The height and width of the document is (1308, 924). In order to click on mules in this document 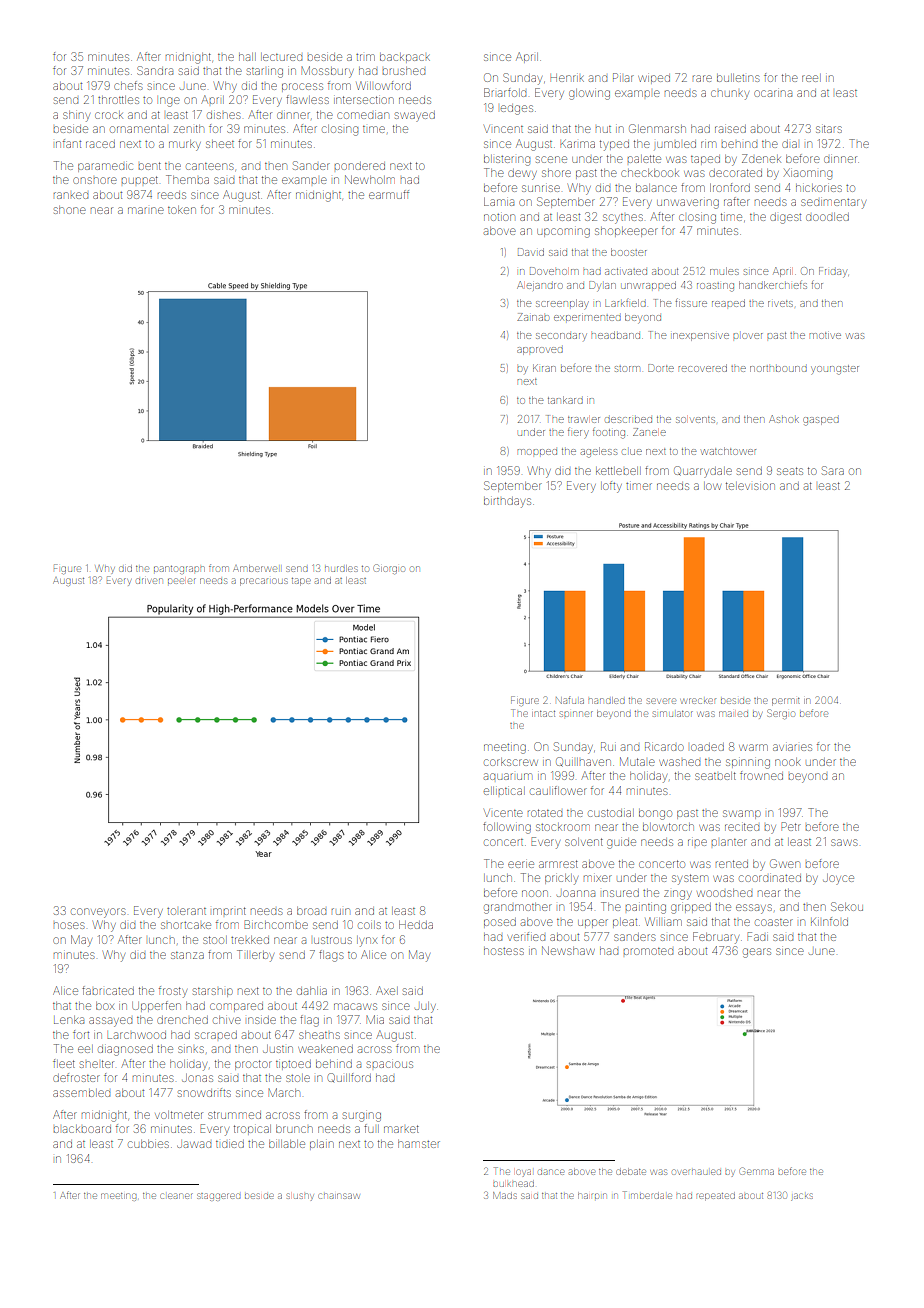, I will do `click(724, 271)`.
